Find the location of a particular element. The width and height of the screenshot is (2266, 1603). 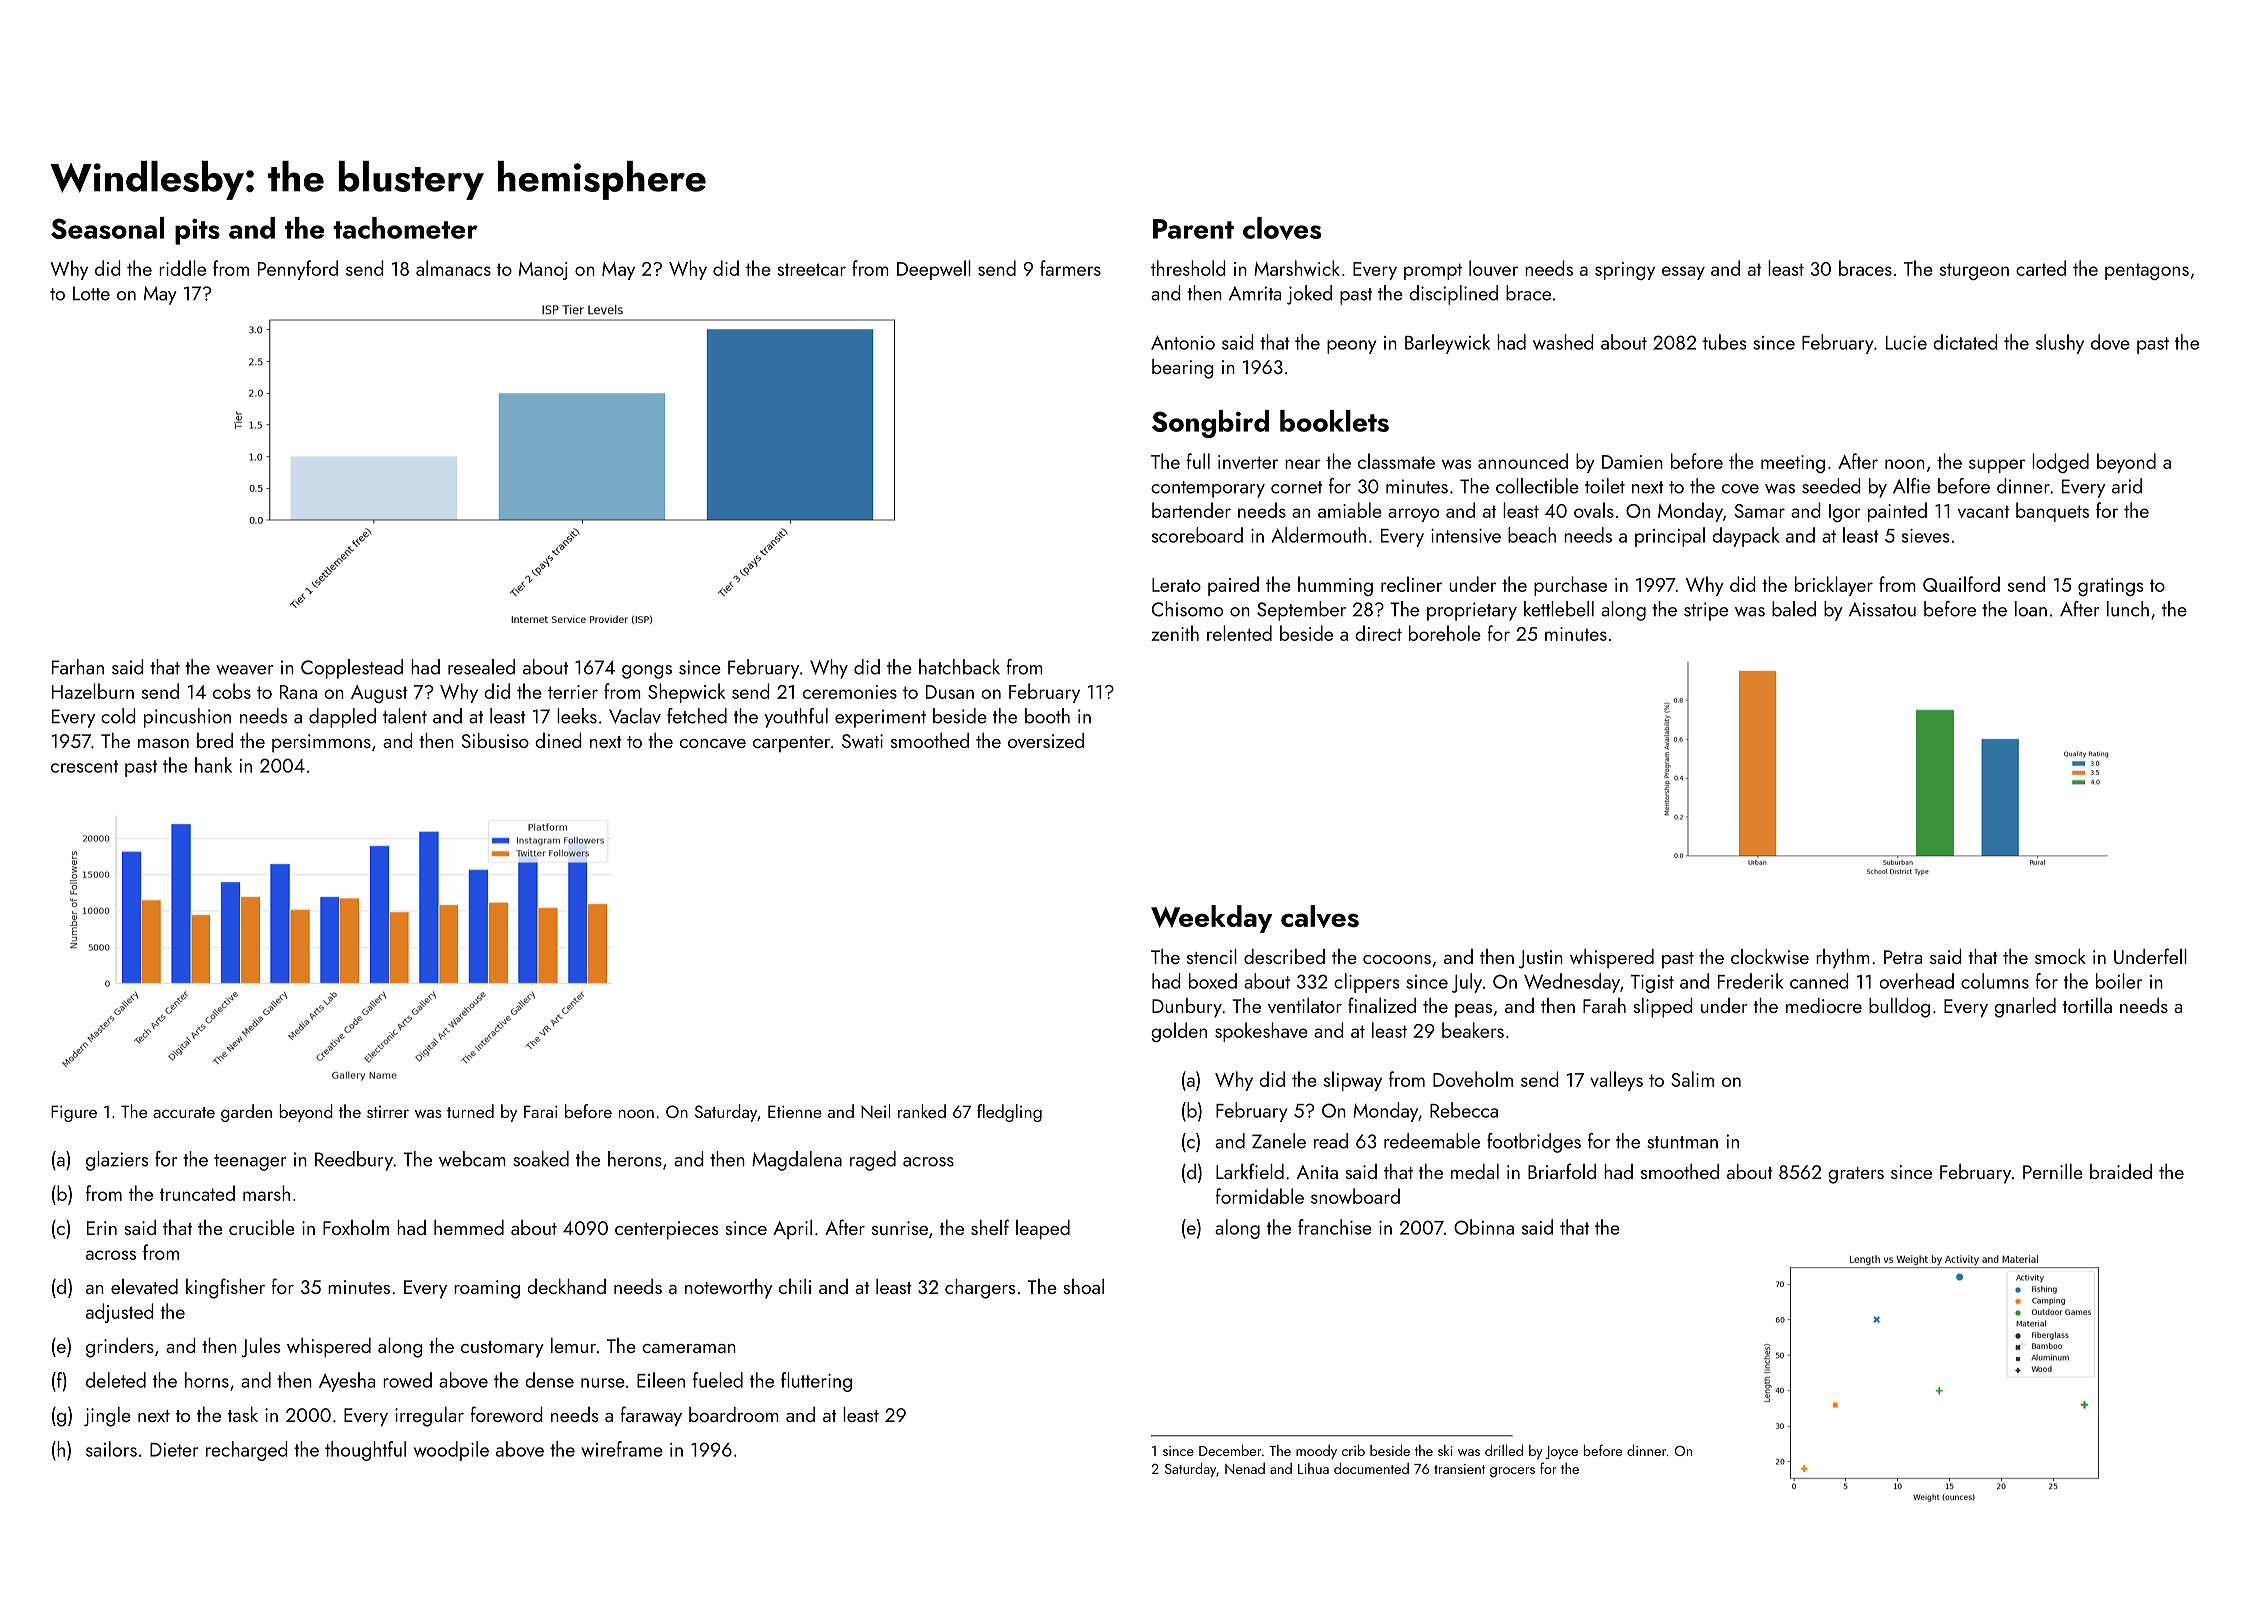

clockwise is located at coordinates (1770, 956).
